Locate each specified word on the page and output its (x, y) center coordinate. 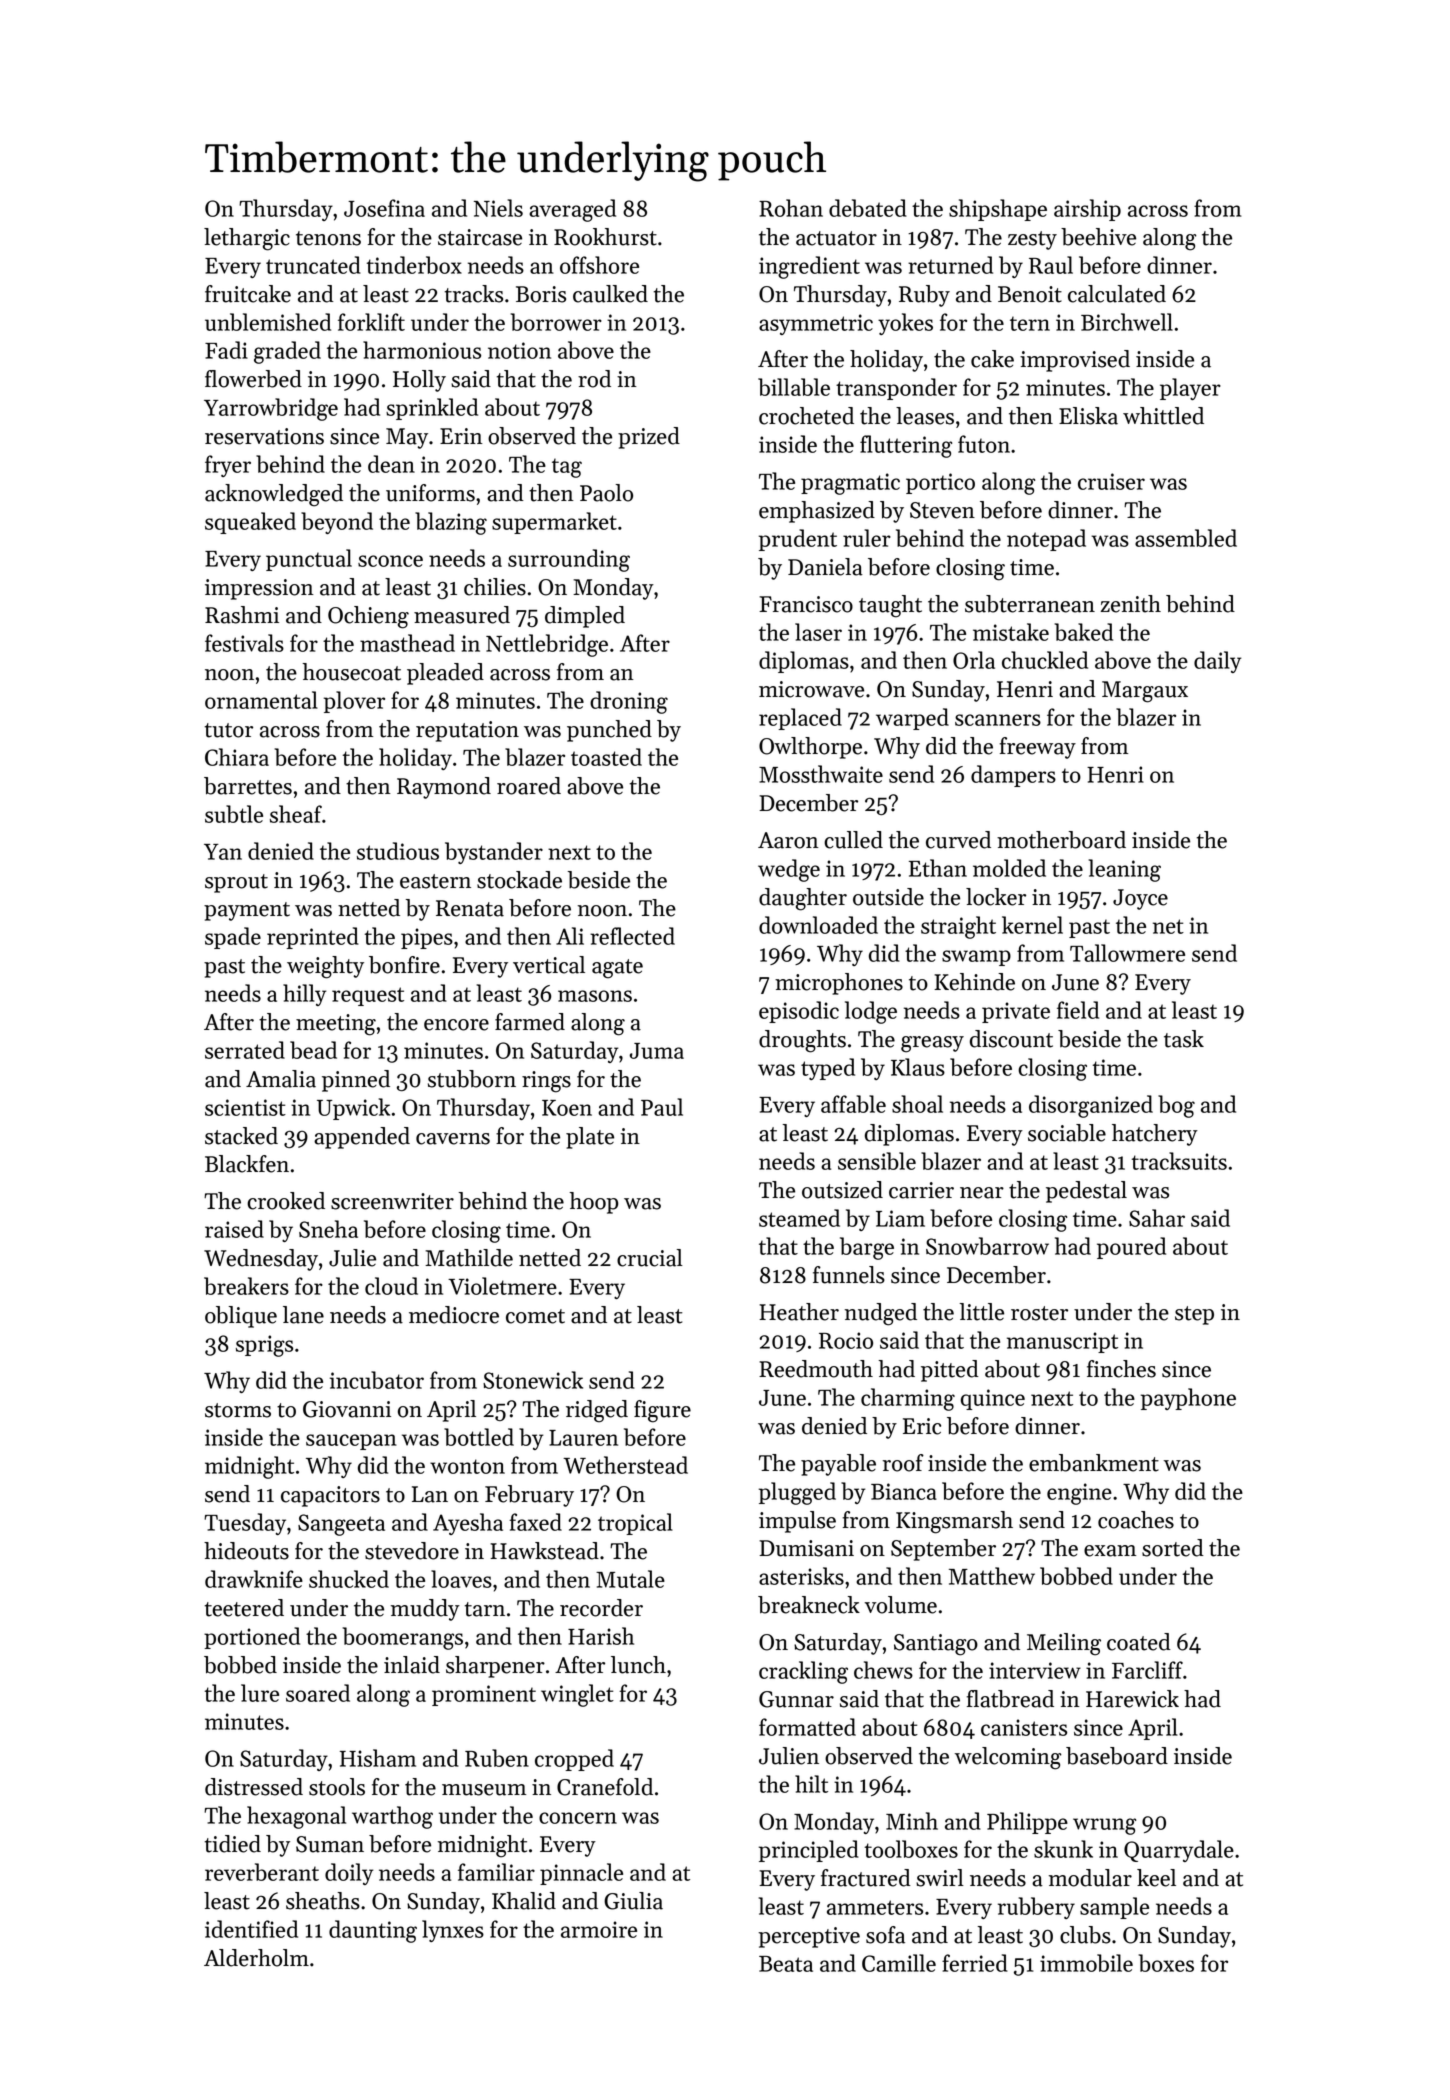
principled (809, 1851)
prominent (484, 1695)
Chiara (237, 757)
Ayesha (468, 1524)
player (1190, 389)
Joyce (1140, 899)
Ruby (924, 296)
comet (535, 1316)
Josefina (384, 208)
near (982, 1193)
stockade (519, 880)
